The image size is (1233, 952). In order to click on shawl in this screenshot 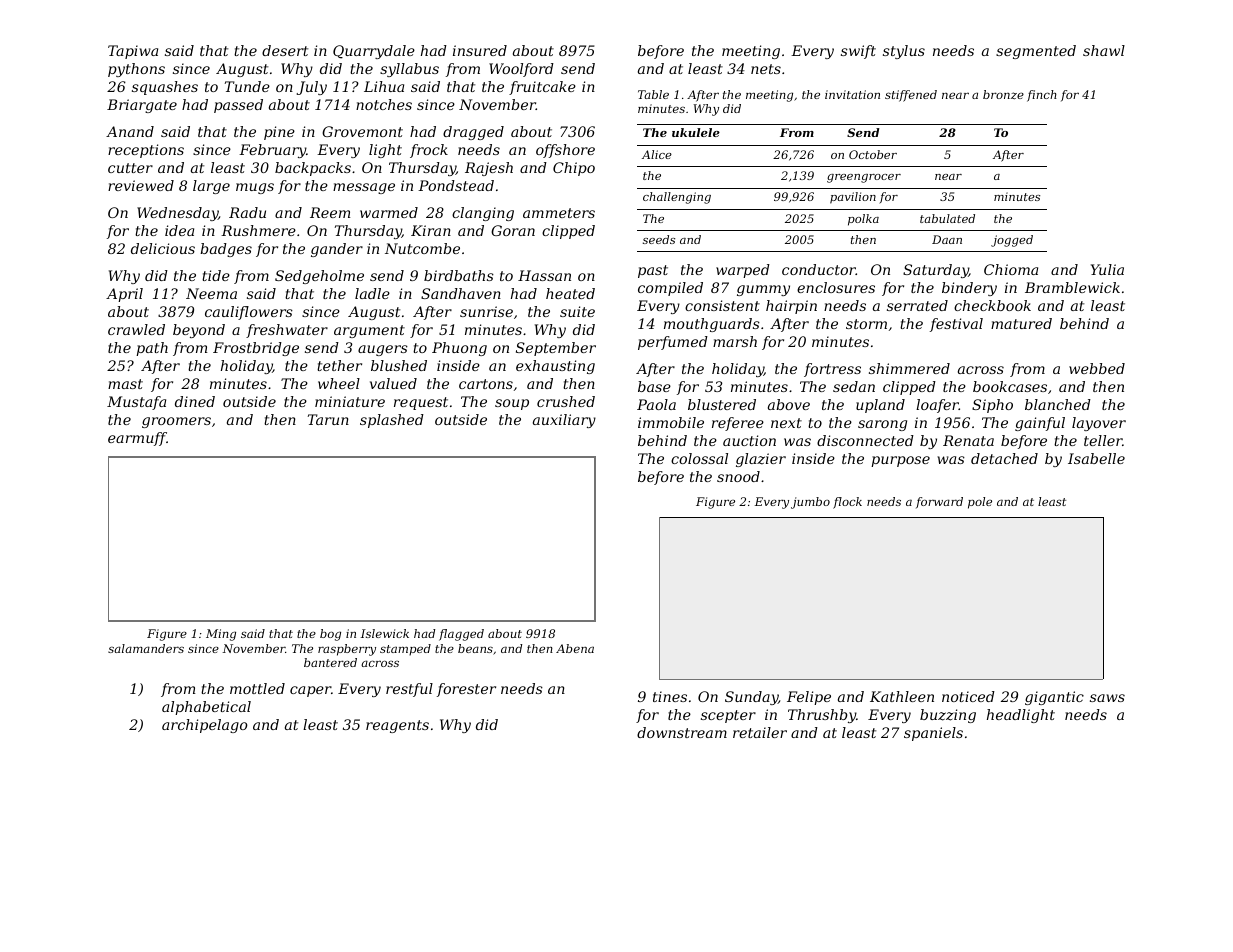, I will do `click(1104, 50)`.
